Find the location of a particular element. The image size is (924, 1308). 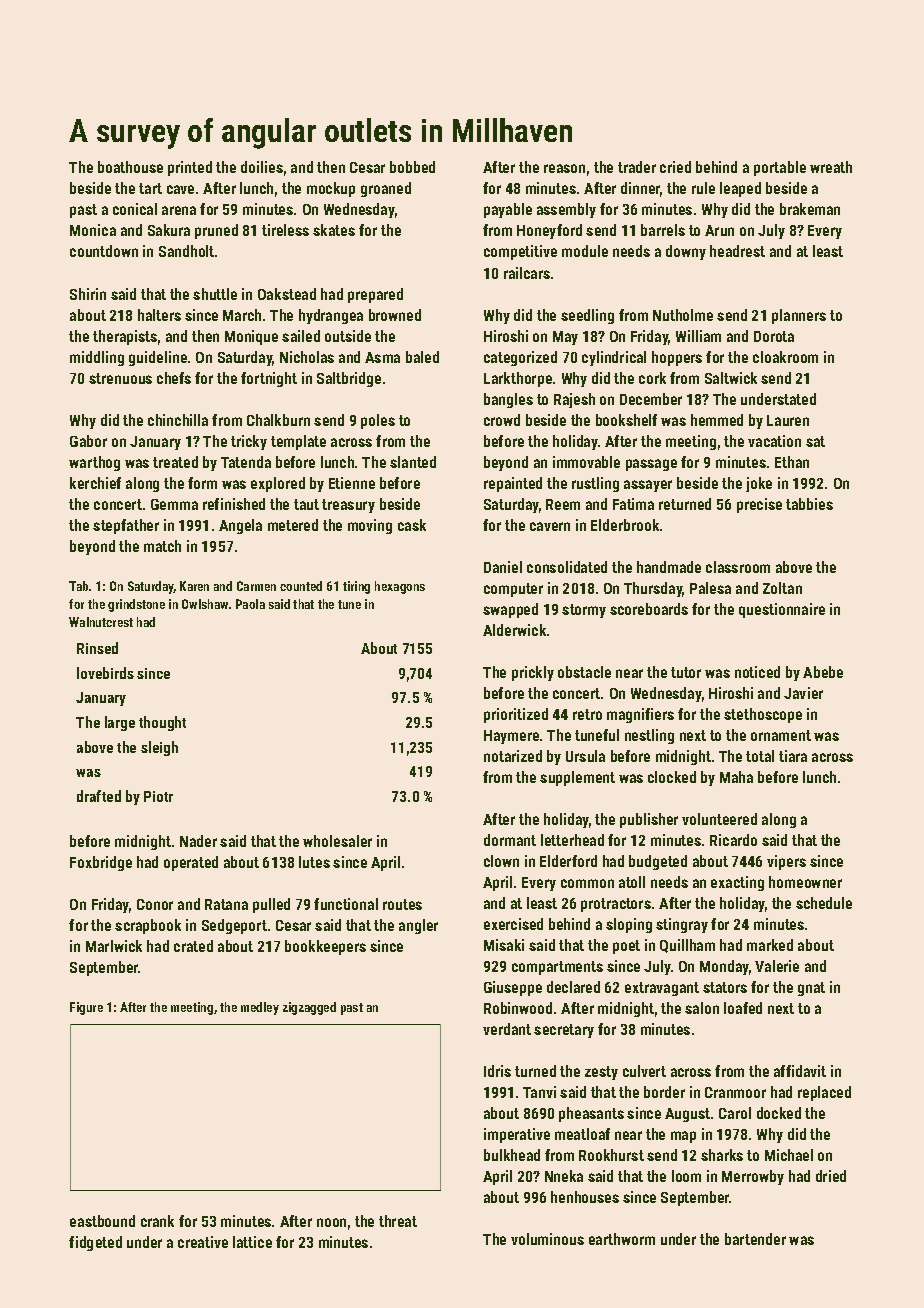

cried is located at coordinates (675, 167).
